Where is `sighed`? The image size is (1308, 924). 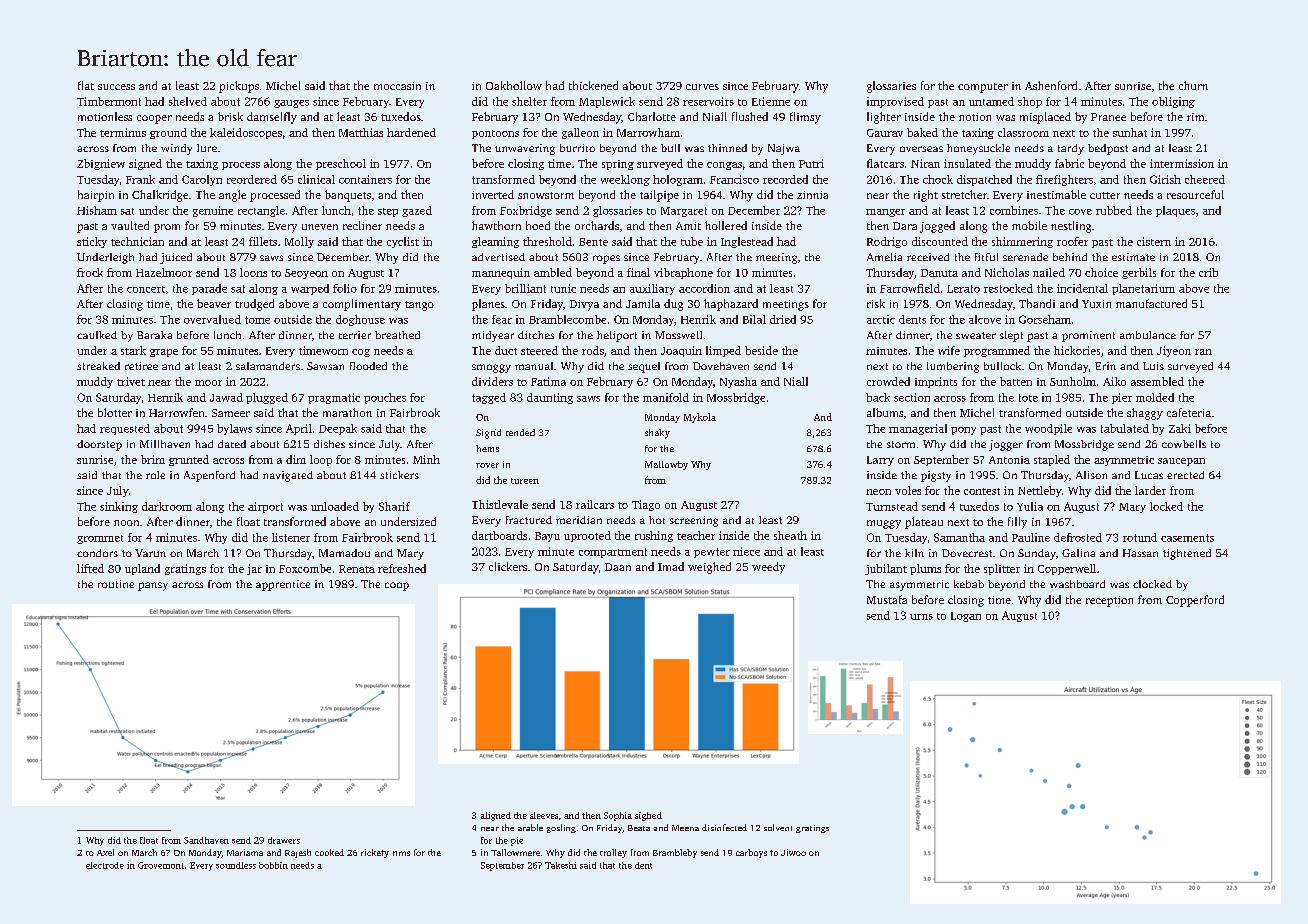 sighed is located at coordinates (648, 816).
